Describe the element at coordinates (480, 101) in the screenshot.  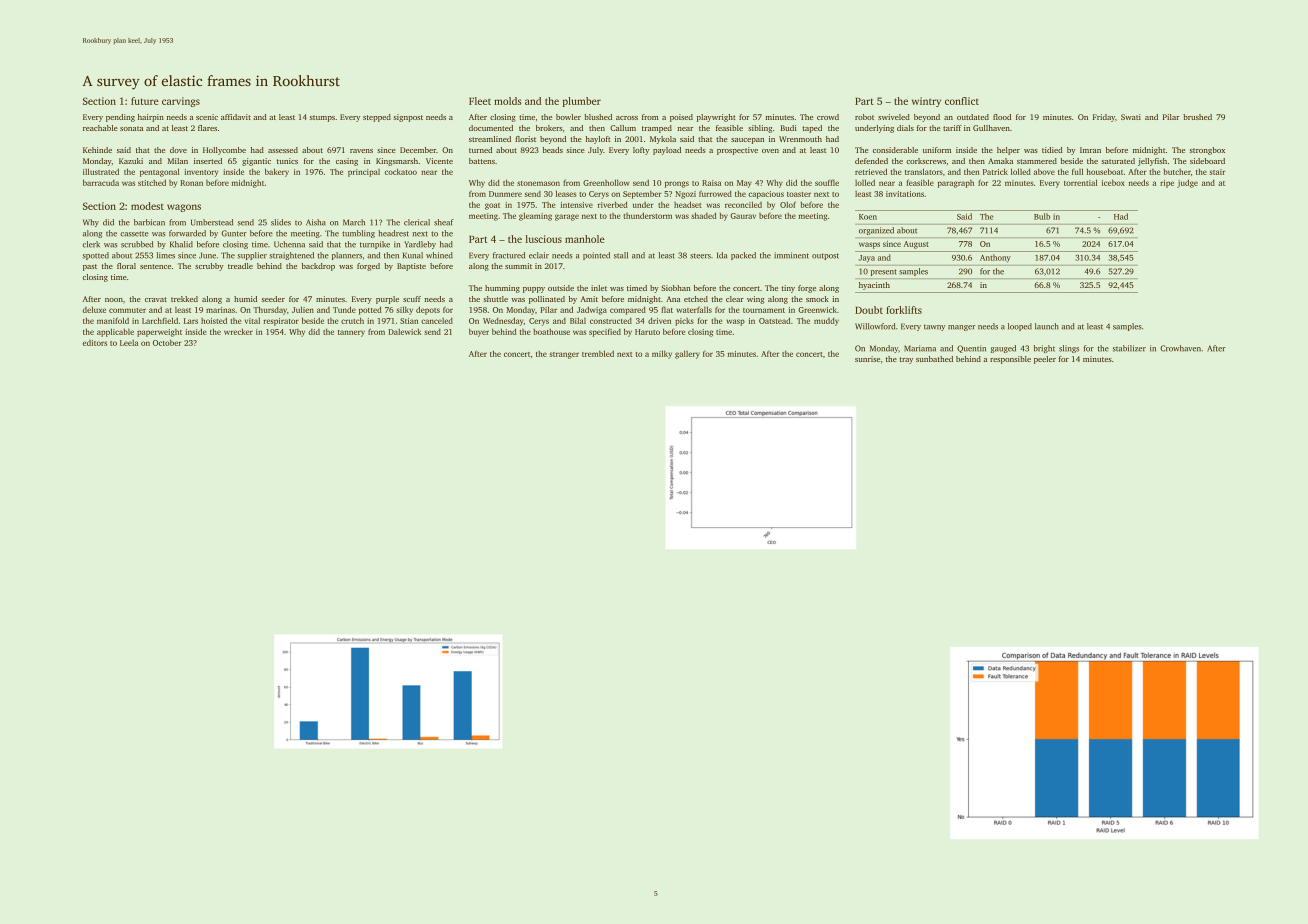
I see `Fleet` at that location.
